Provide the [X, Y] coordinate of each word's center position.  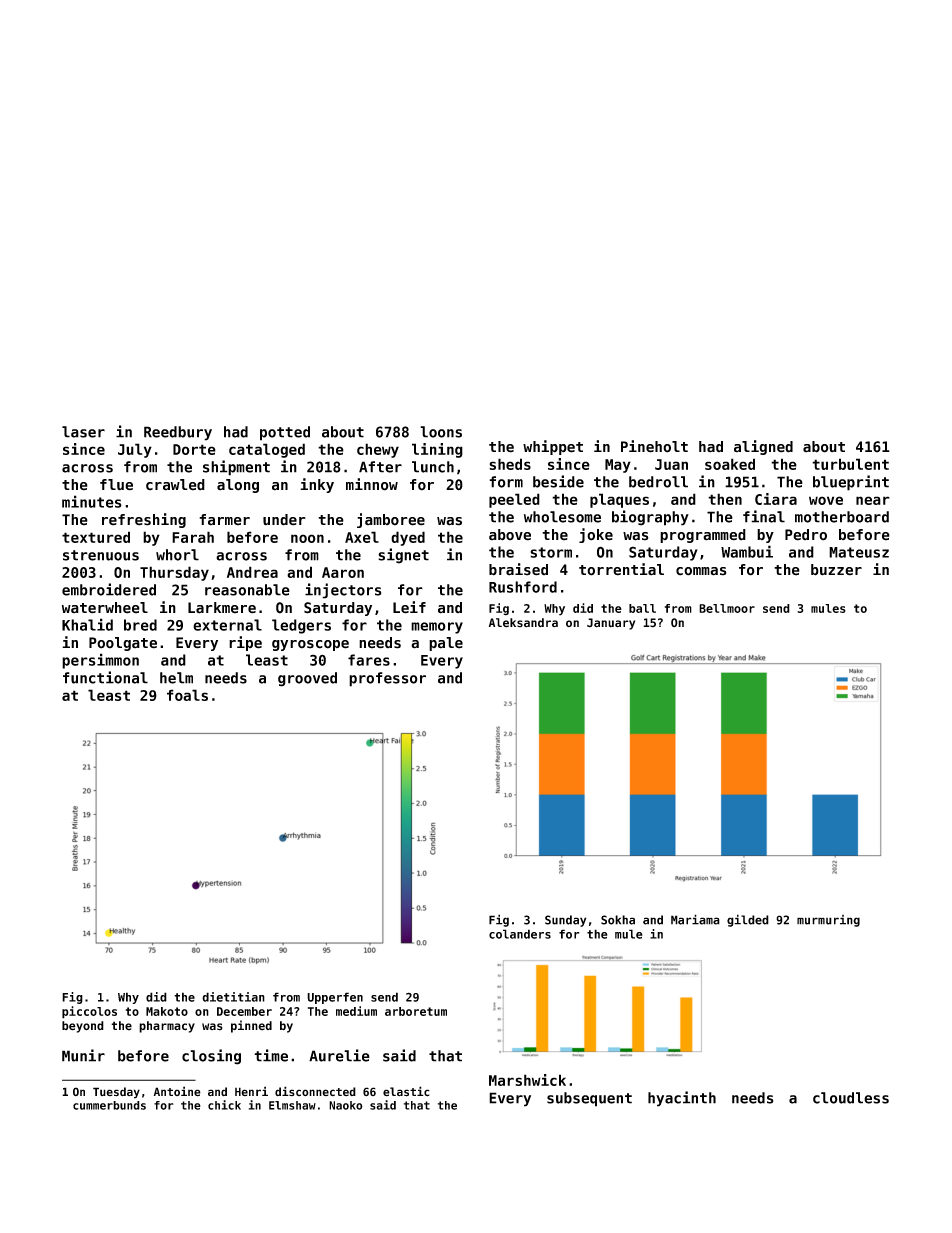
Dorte [194, 449]
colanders [520, 934]
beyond [83, 1027]
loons [441, 432]
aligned [763, 447]
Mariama [695, 919]
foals [187, 695]
